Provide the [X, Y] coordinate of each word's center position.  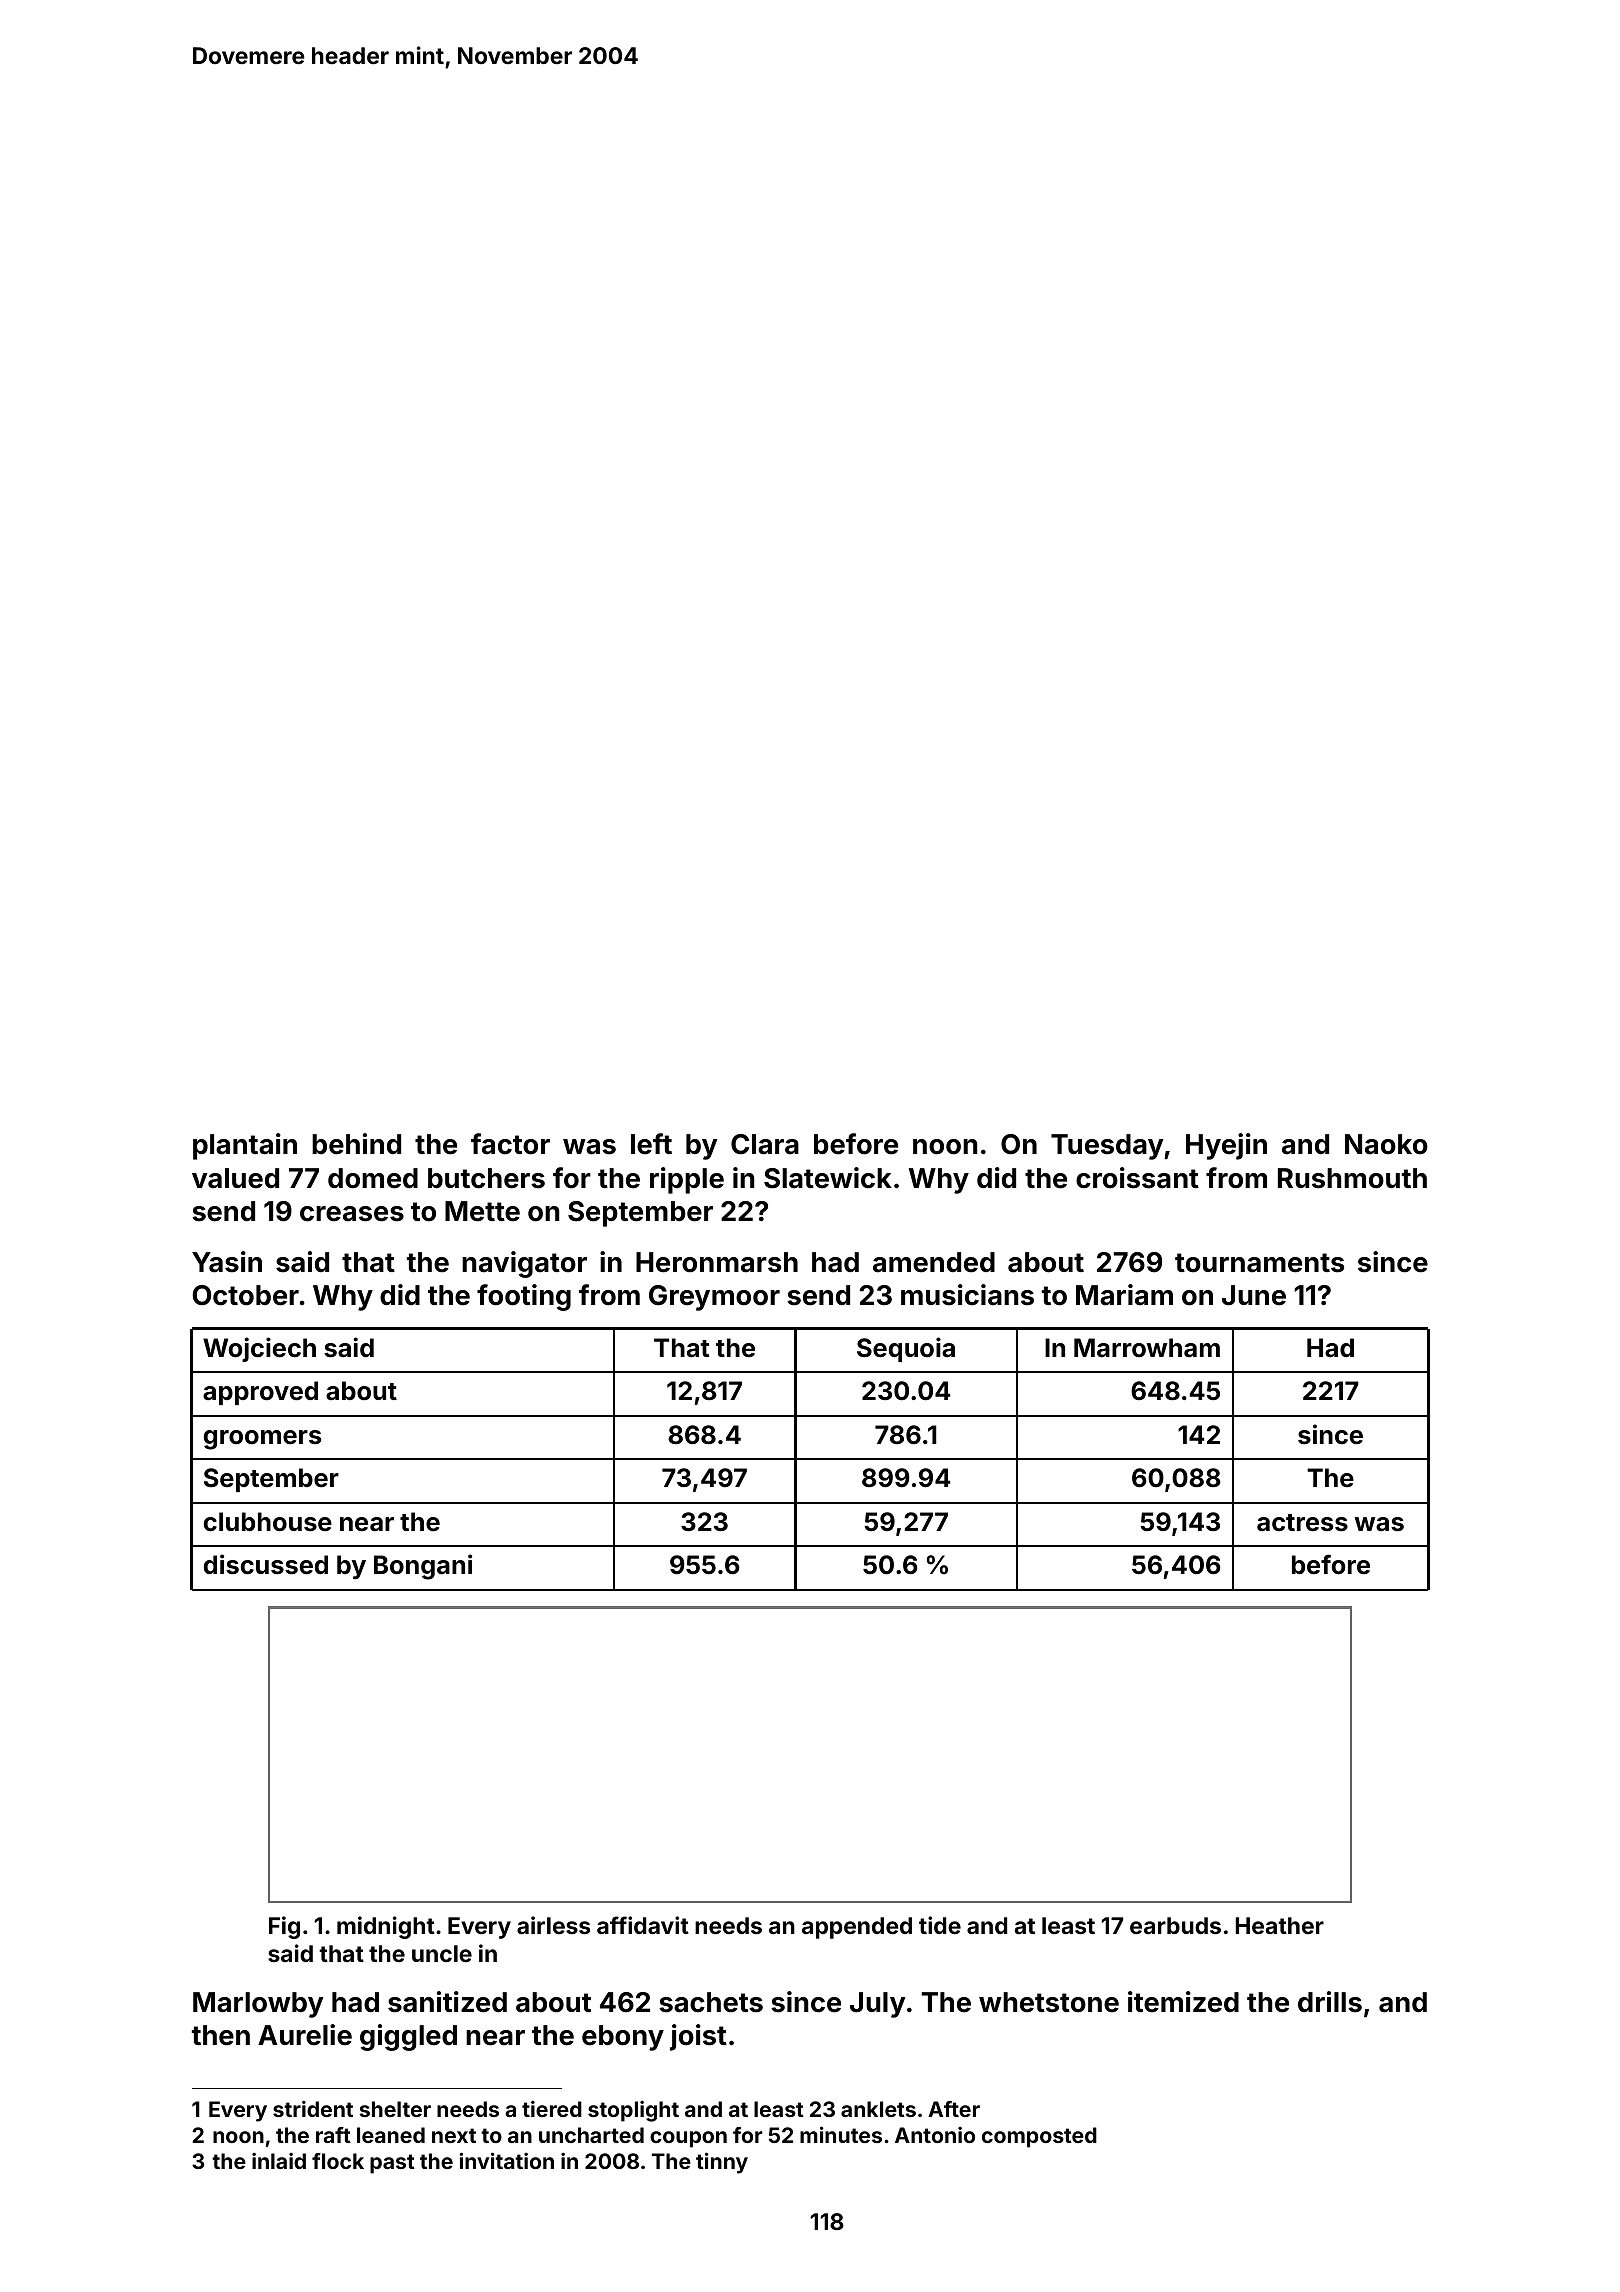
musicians [967, 1295]
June [1254, 1295]
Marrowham [1147, 1348]
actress [1302, 1523]
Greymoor [714, 1298]
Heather [1279, 1925]
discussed [266, 1564]
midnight [386, 1927]
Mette [482, 1211]
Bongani [423, 1567]
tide [940, 1925]
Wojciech [259, 1349]
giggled [408, 2037]
